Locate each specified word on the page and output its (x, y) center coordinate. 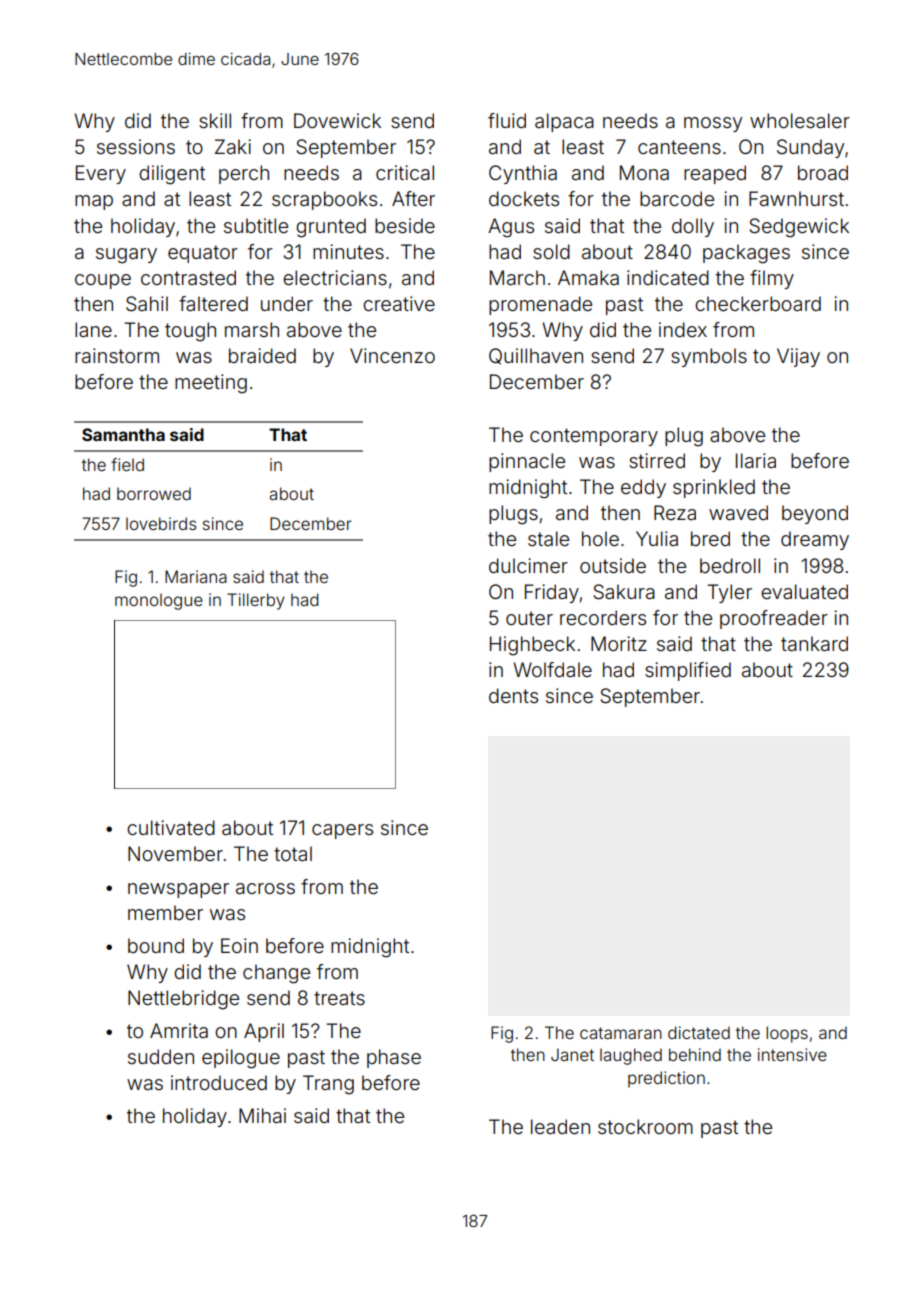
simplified (688, 671)
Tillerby (256, 601)
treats (339, 998)
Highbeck (532, 646)
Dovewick (337, 120)
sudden (161, 1056)
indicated (668, 277)
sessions (136, 146)
